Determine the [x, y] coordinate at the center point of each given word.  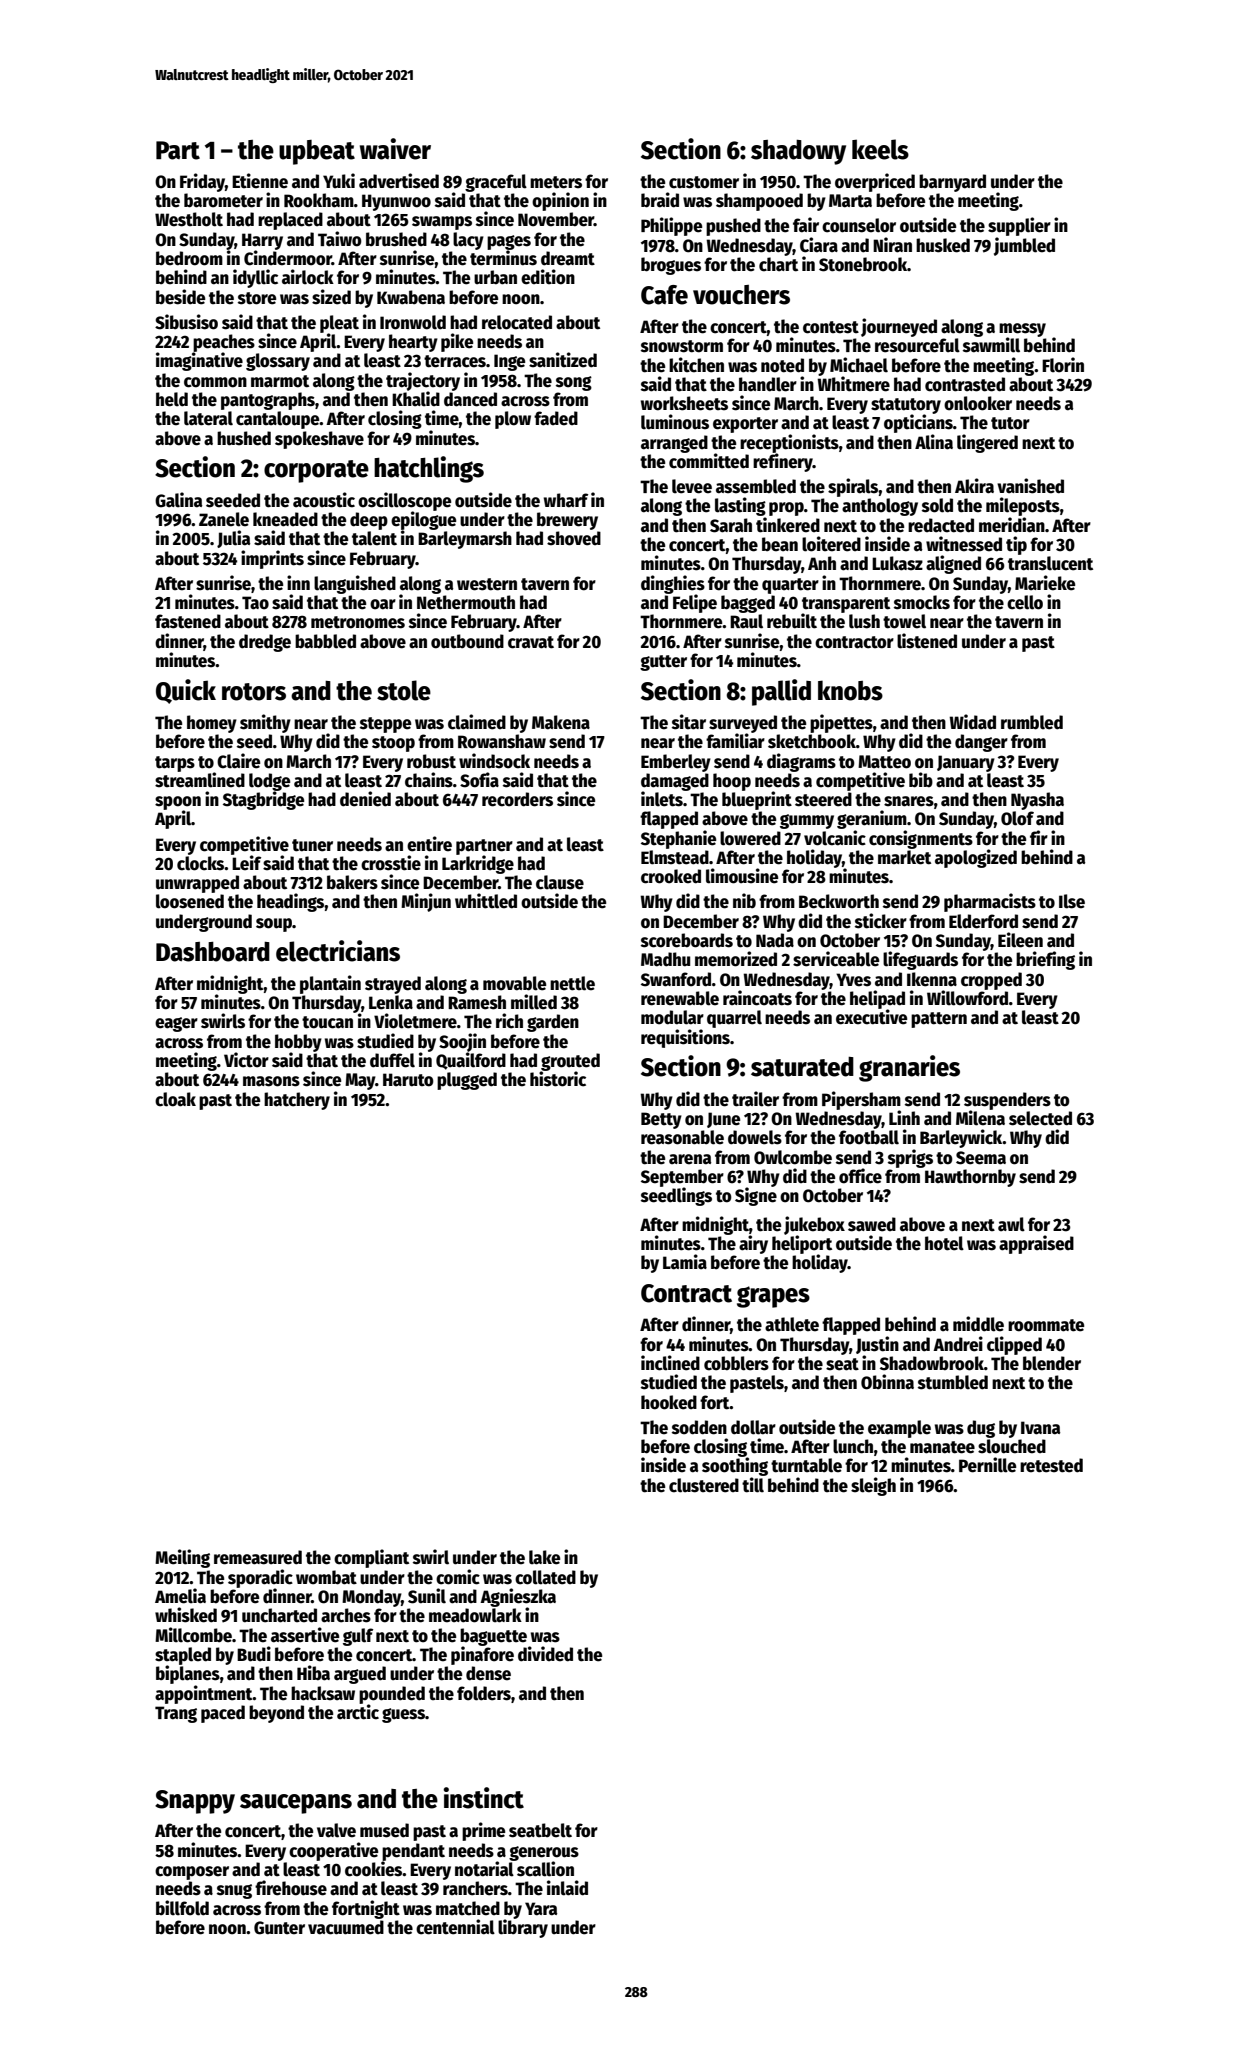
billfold [182, 1908]
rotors [254, 692]
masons [271, 1081]
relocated [517, 322]
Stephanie [678, 839]
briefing [1045, 960]
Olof [1017, 818]
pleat [339, 324]
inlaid [567, 1888]
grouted [570, 1062]
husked [943, 245]
